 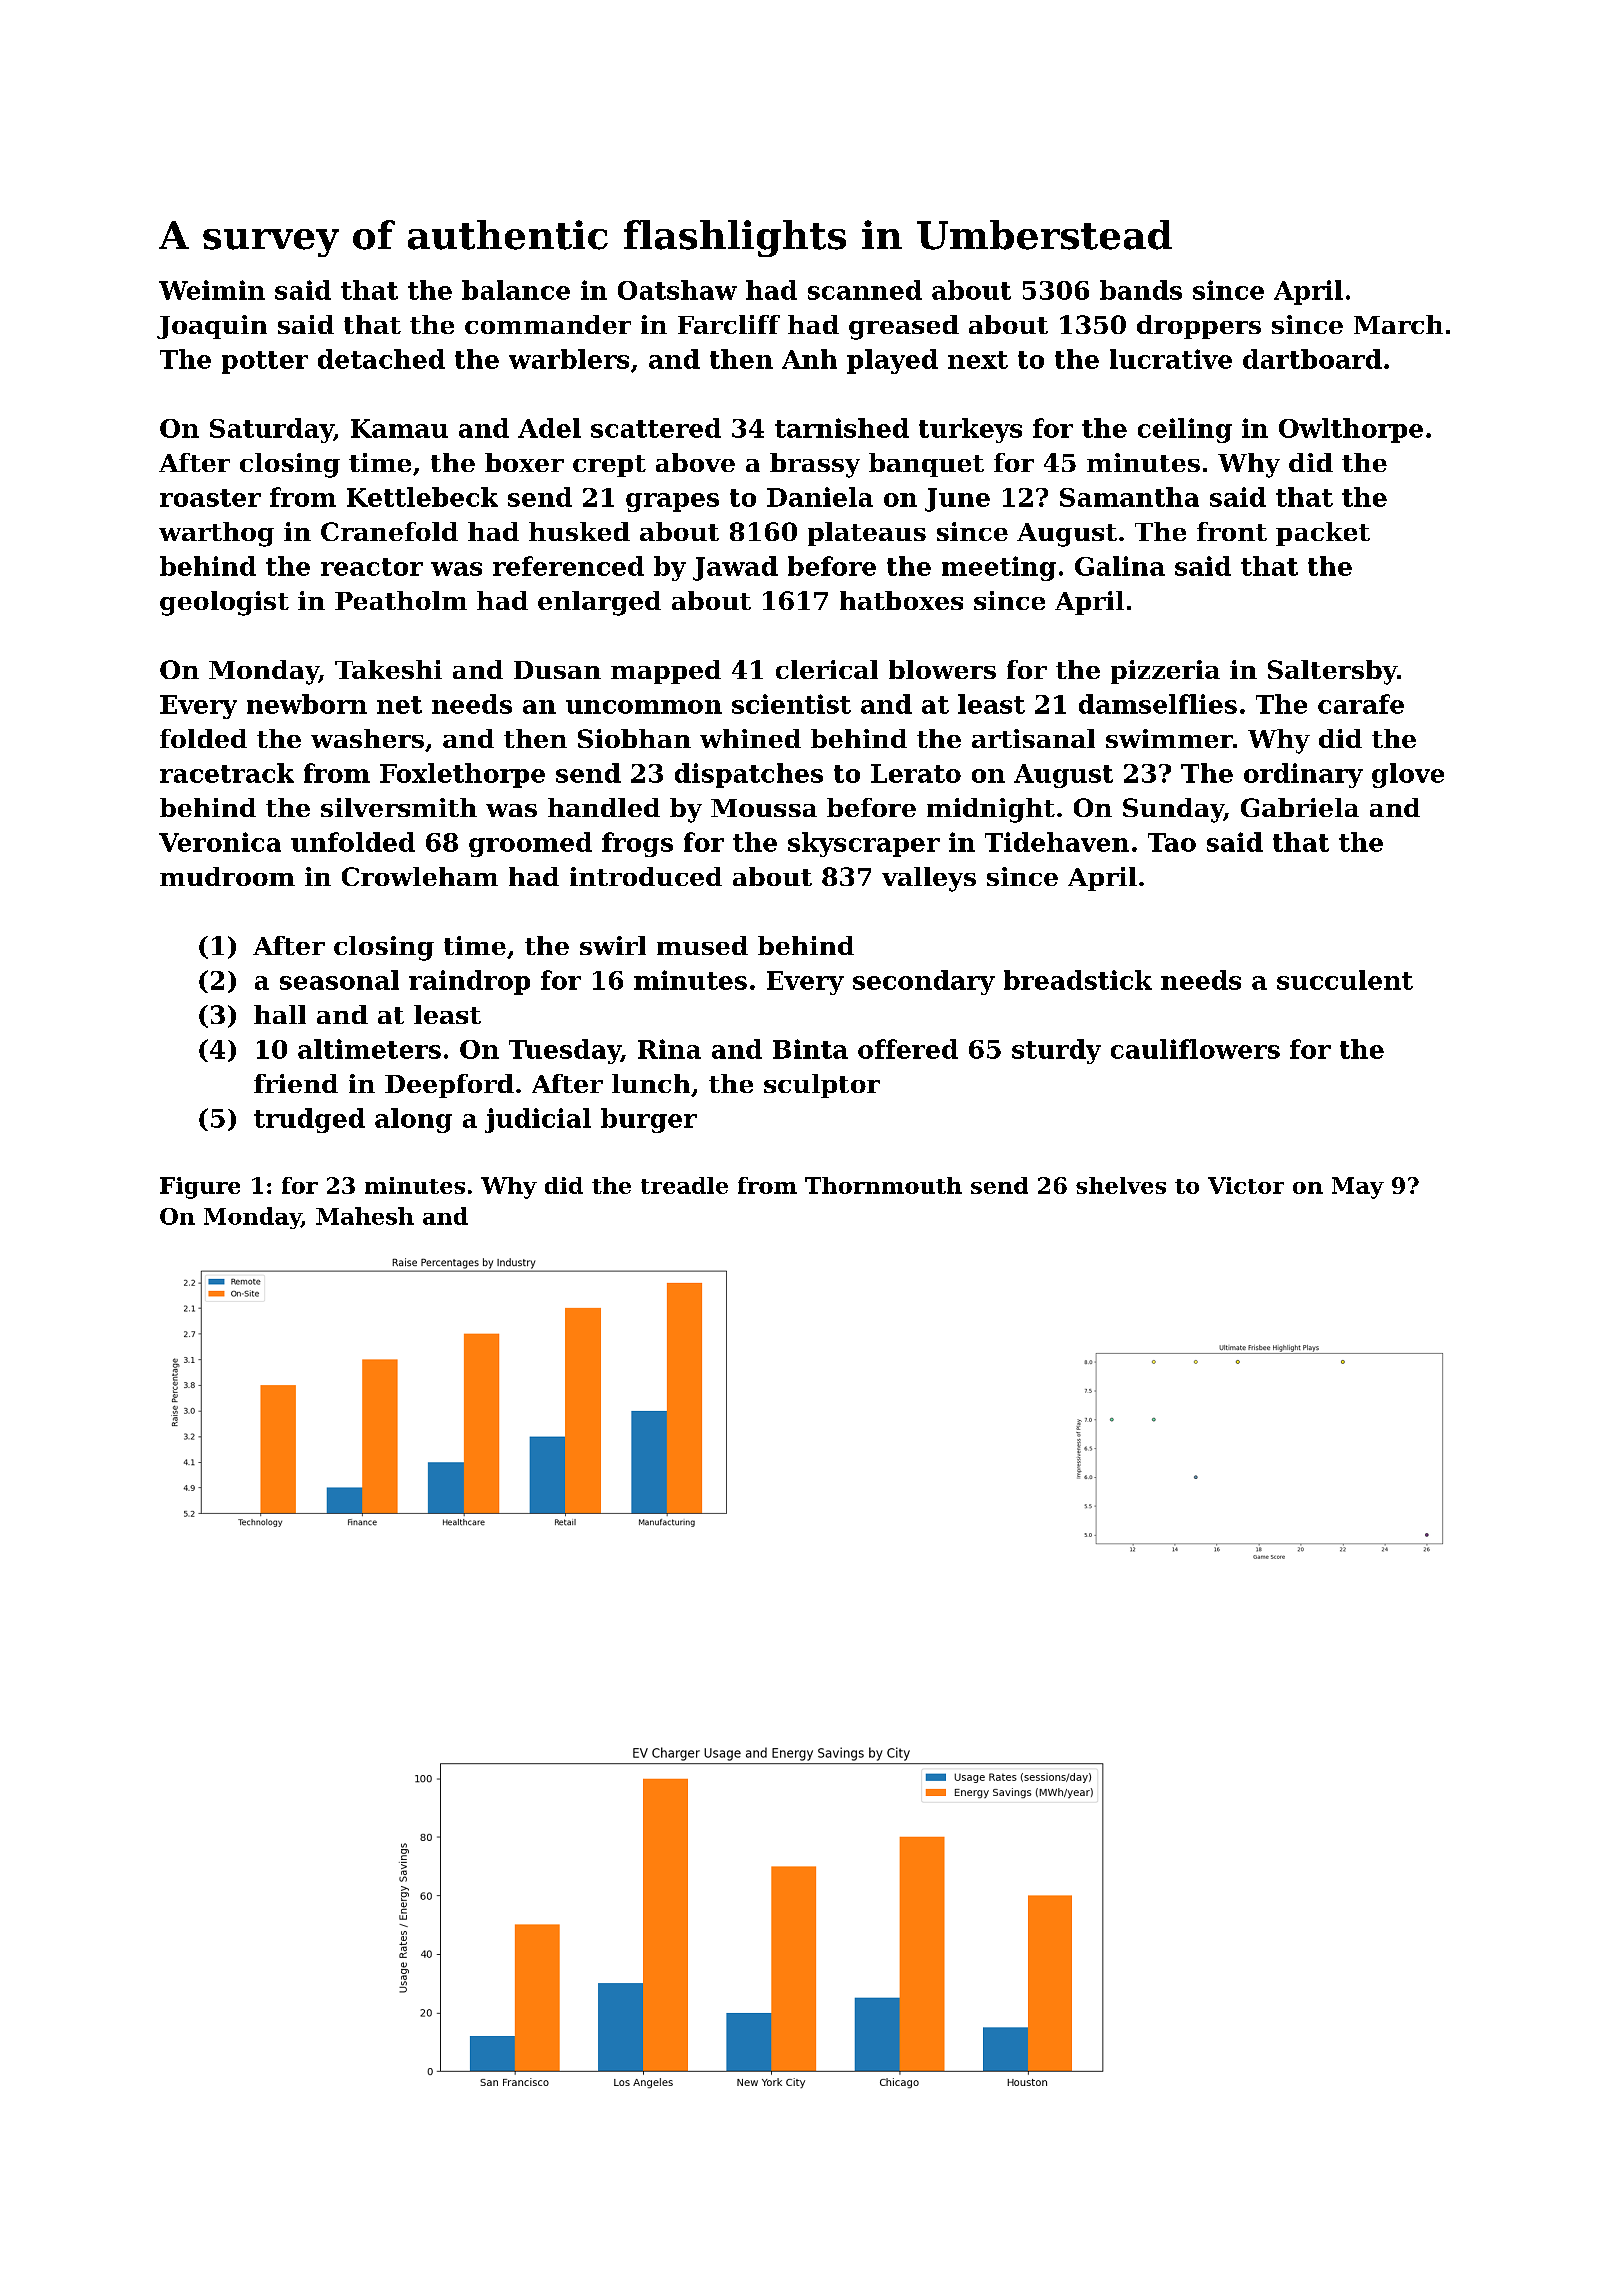 What do you see at coordinates (1408, 775) in the screenshot?
I see `glove` at bounding box center [1408, 775].
